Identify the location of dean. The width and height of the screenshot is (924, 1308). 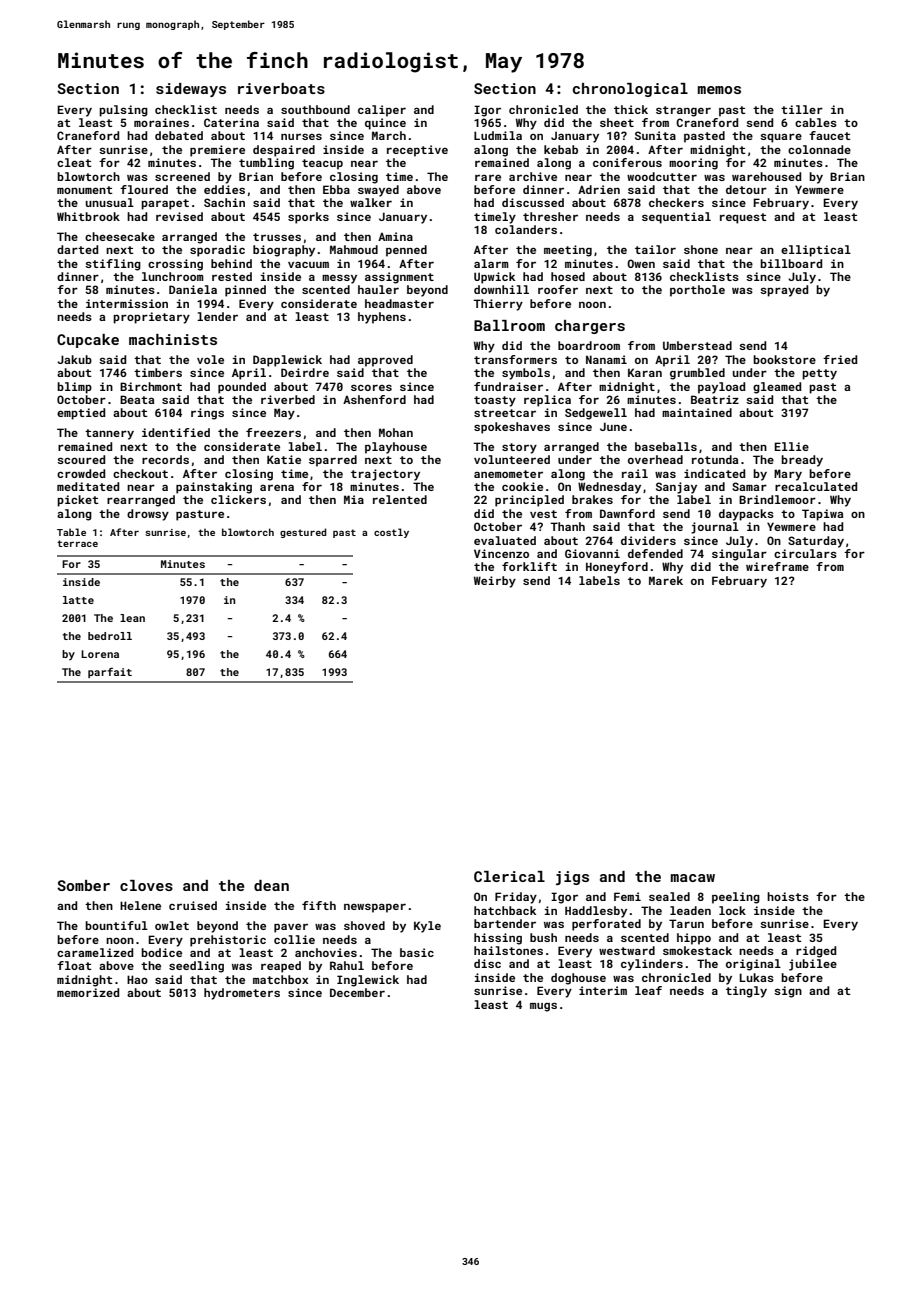
(271, 885).
